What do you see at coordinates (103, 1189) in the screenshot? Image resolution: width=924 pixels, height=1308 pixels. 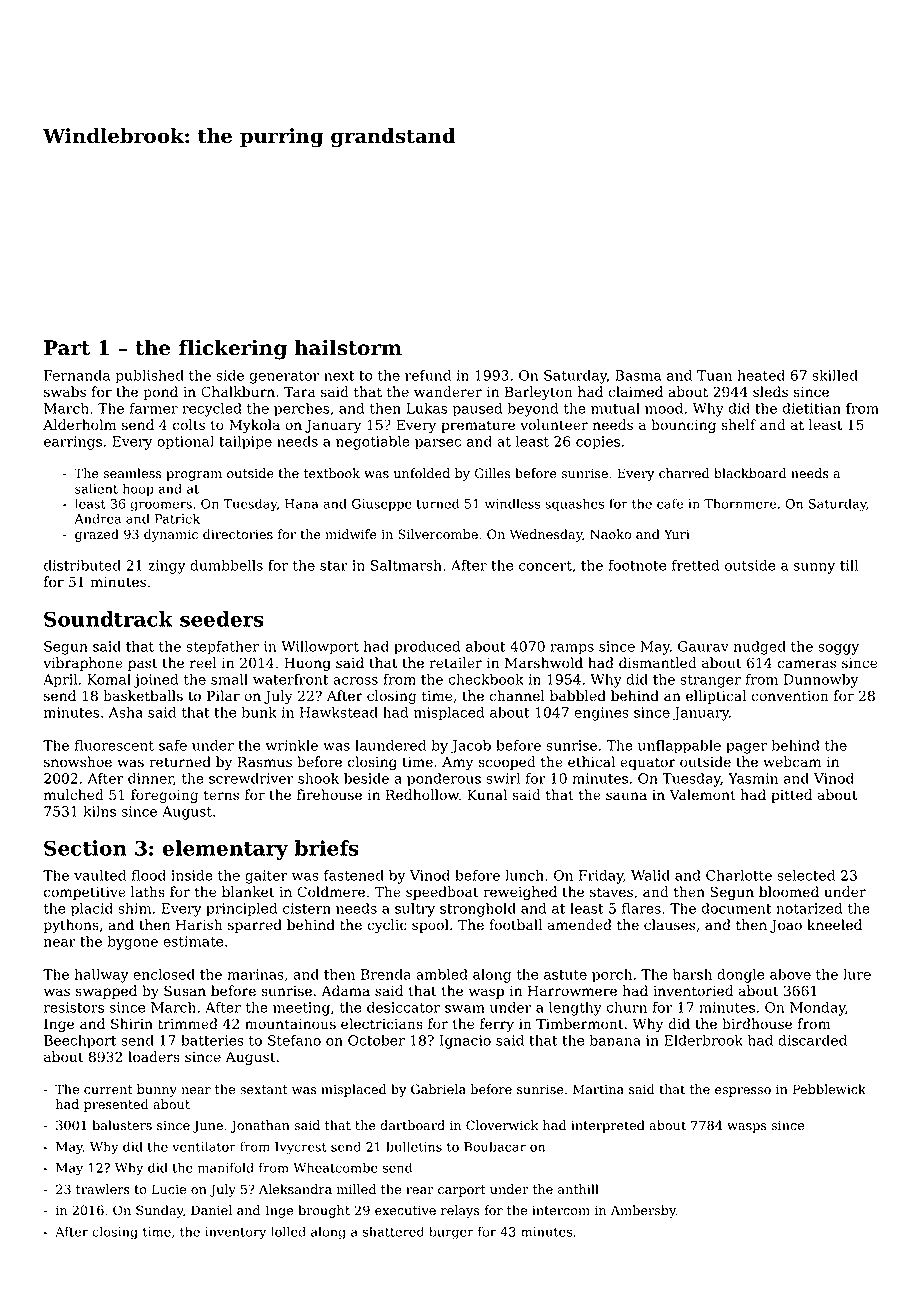 I see `trawlers` at bounding box center [103, 1189].
